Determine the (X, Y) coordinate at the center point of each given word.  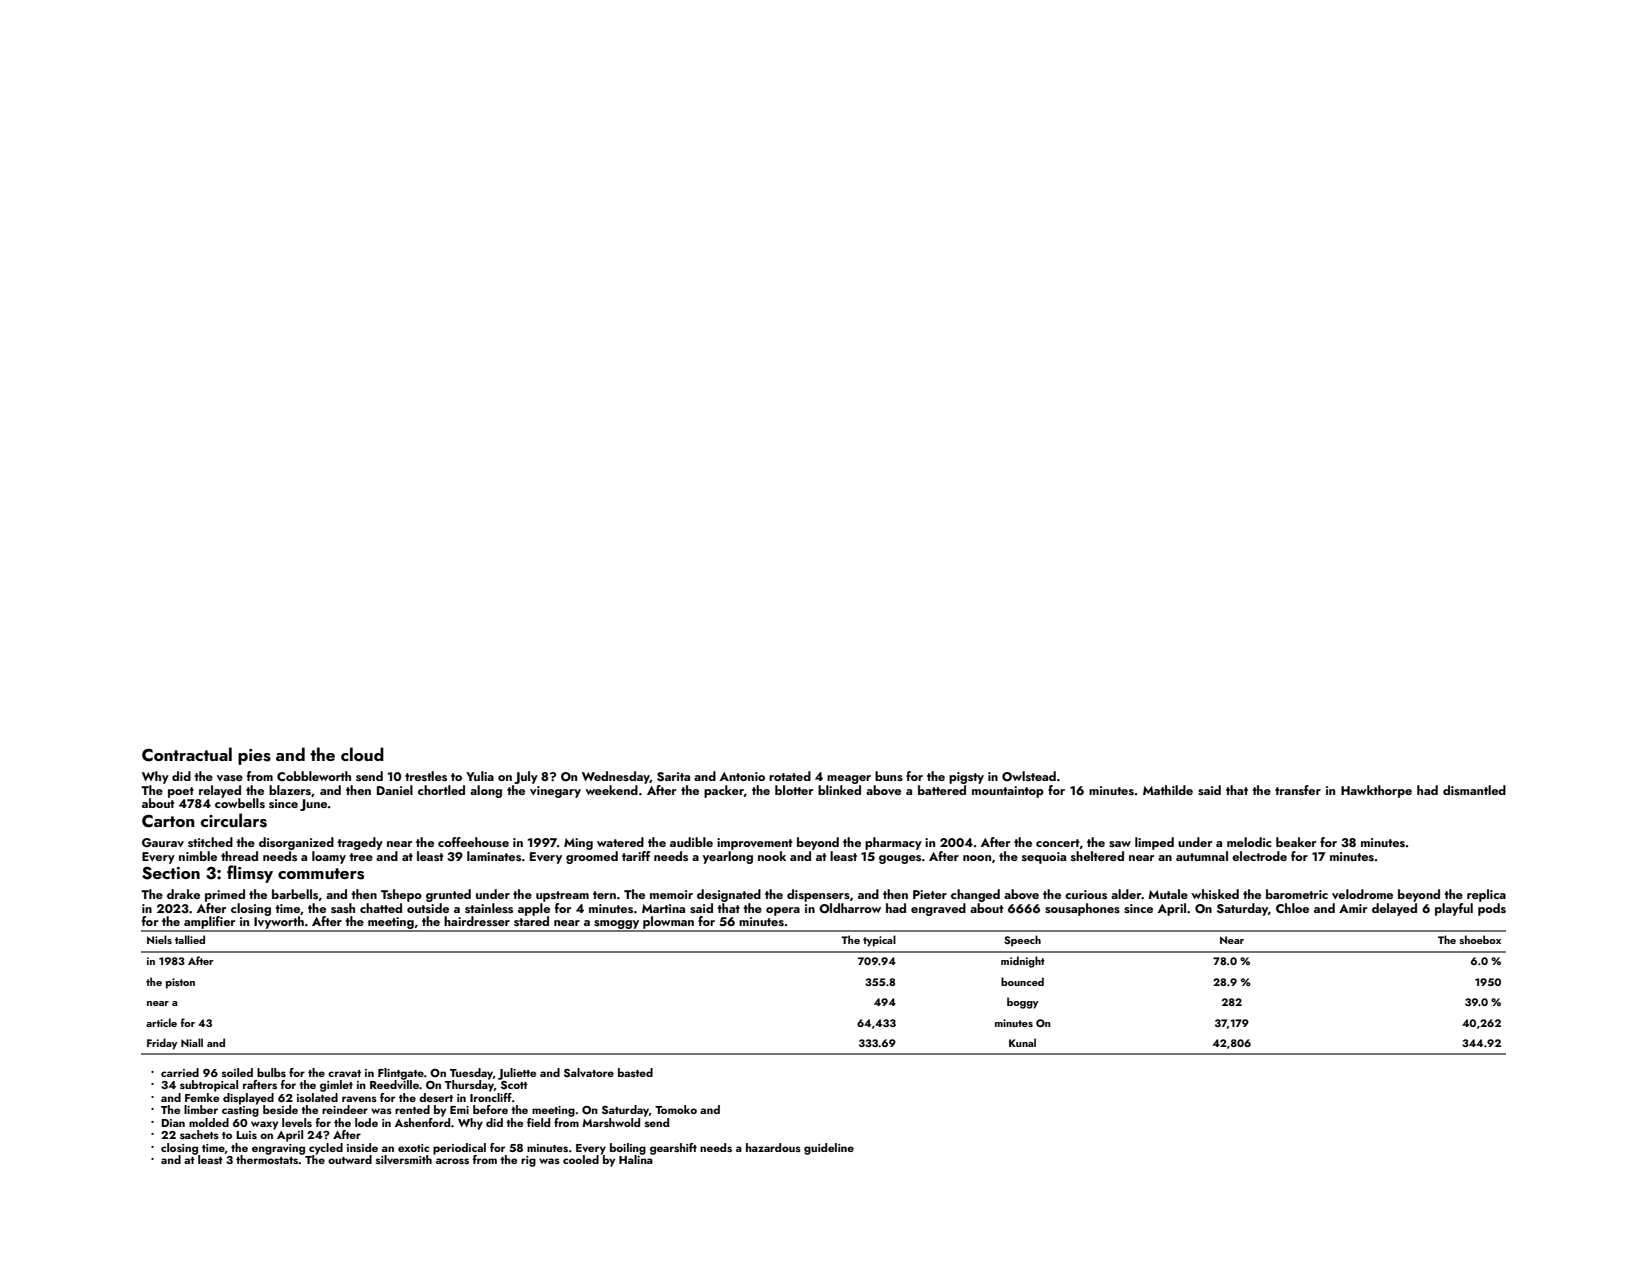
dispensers (818, 895)
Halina (636, 1159)
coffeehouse (473, 842)
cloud (362, 754)
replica (1486, 895)
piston (180, 983)
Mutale (1168, 894)
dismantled (1474, 790)
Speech (1022, 941)
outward (350, 1159)
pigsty (966, 778)
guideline (829, 1149)
